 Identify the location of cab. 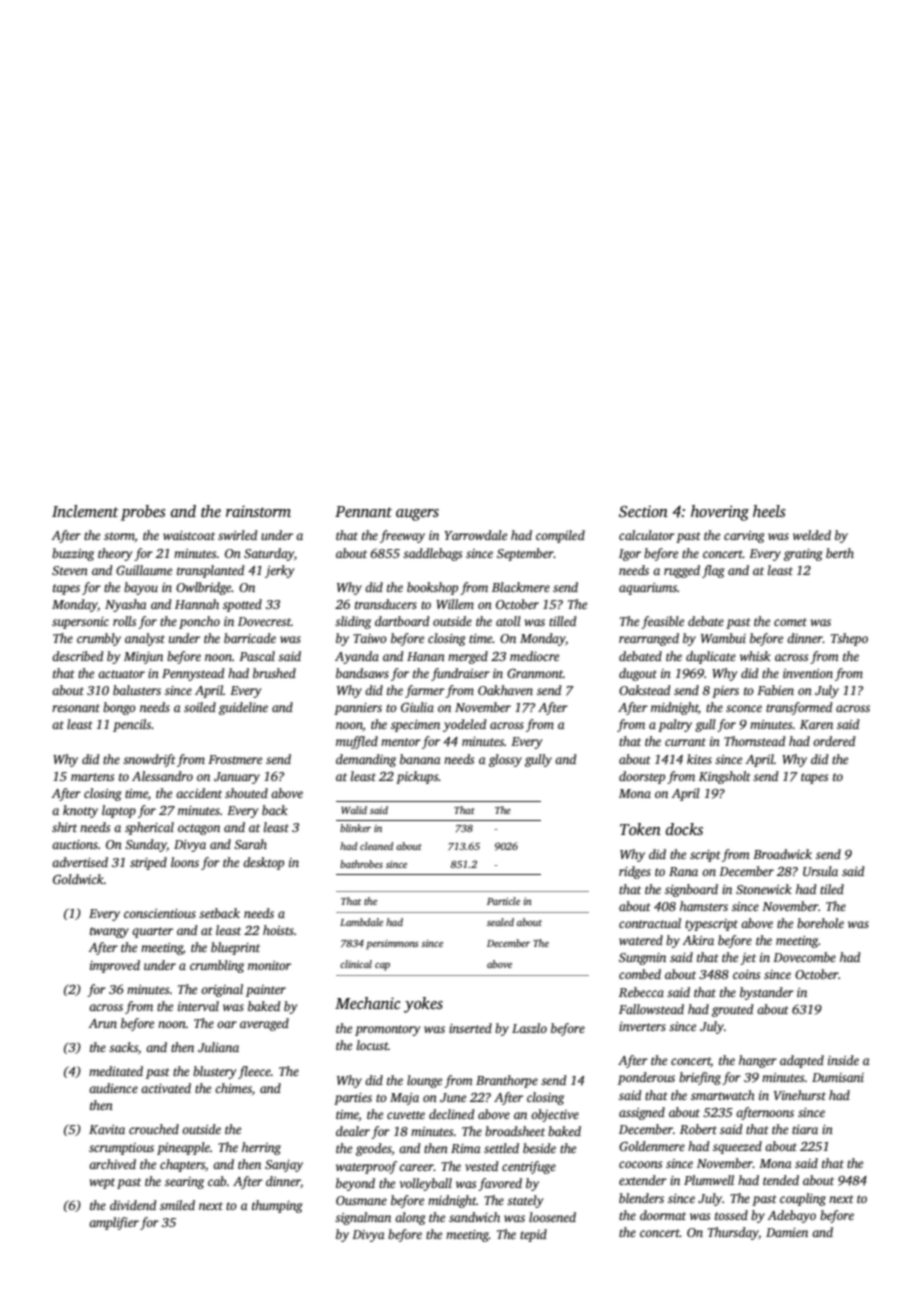
(217, 1181).
